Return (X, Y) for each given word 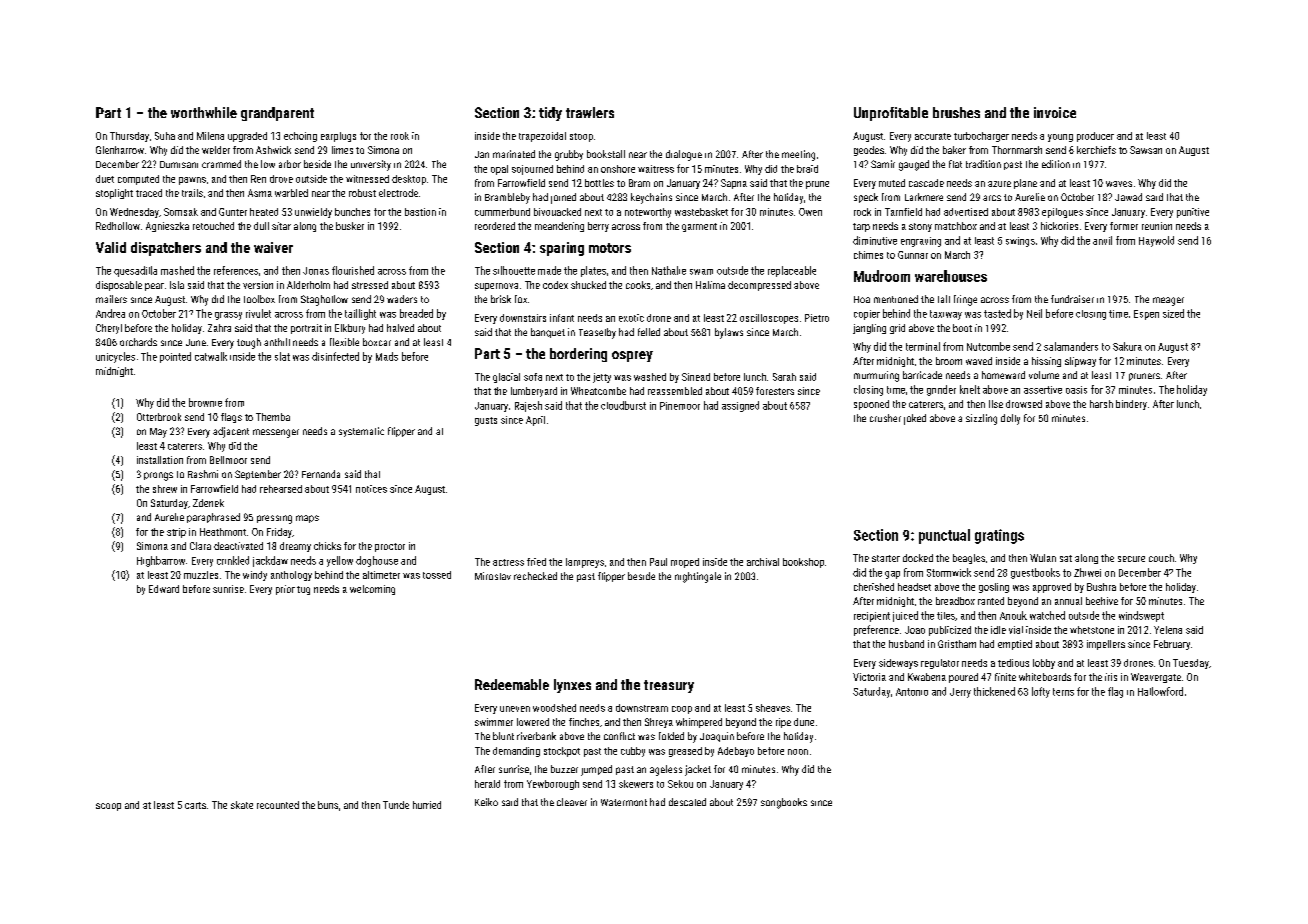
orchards (138, 342)
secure (1131, 559)
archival (763, 562)
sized (1173, 313)
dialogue (684, 155)
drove (281, 179)
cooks (638, 285)
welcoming (372, 590)
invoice (1055, 112)
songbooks (784, 803)
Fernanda (321, 474)
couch (1161, 558)
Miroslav (493, 576)
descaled (687, 802)
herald (487, 784)
